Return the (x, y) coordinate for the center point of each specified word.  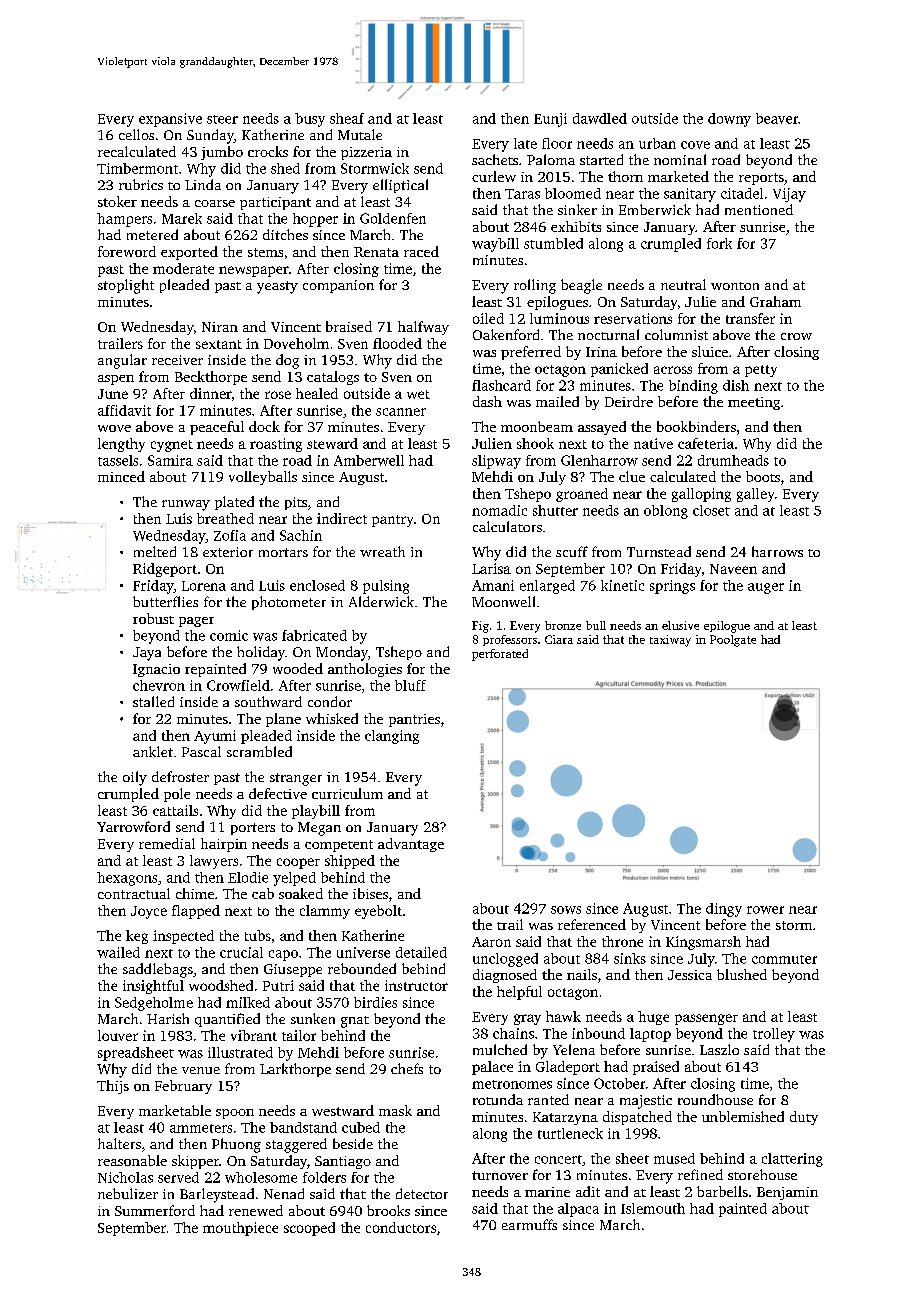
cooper (298, 863)
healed (317, 393)
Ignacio (156, 670)
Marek (182, 218)
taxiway (670, 641)
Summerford (155, 1210)
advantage (411, 845)
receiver (177, 360)
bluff (410, 685)
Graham (775, 301)
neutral (683, 284)
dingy (724, 910)
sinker (577, 209)
